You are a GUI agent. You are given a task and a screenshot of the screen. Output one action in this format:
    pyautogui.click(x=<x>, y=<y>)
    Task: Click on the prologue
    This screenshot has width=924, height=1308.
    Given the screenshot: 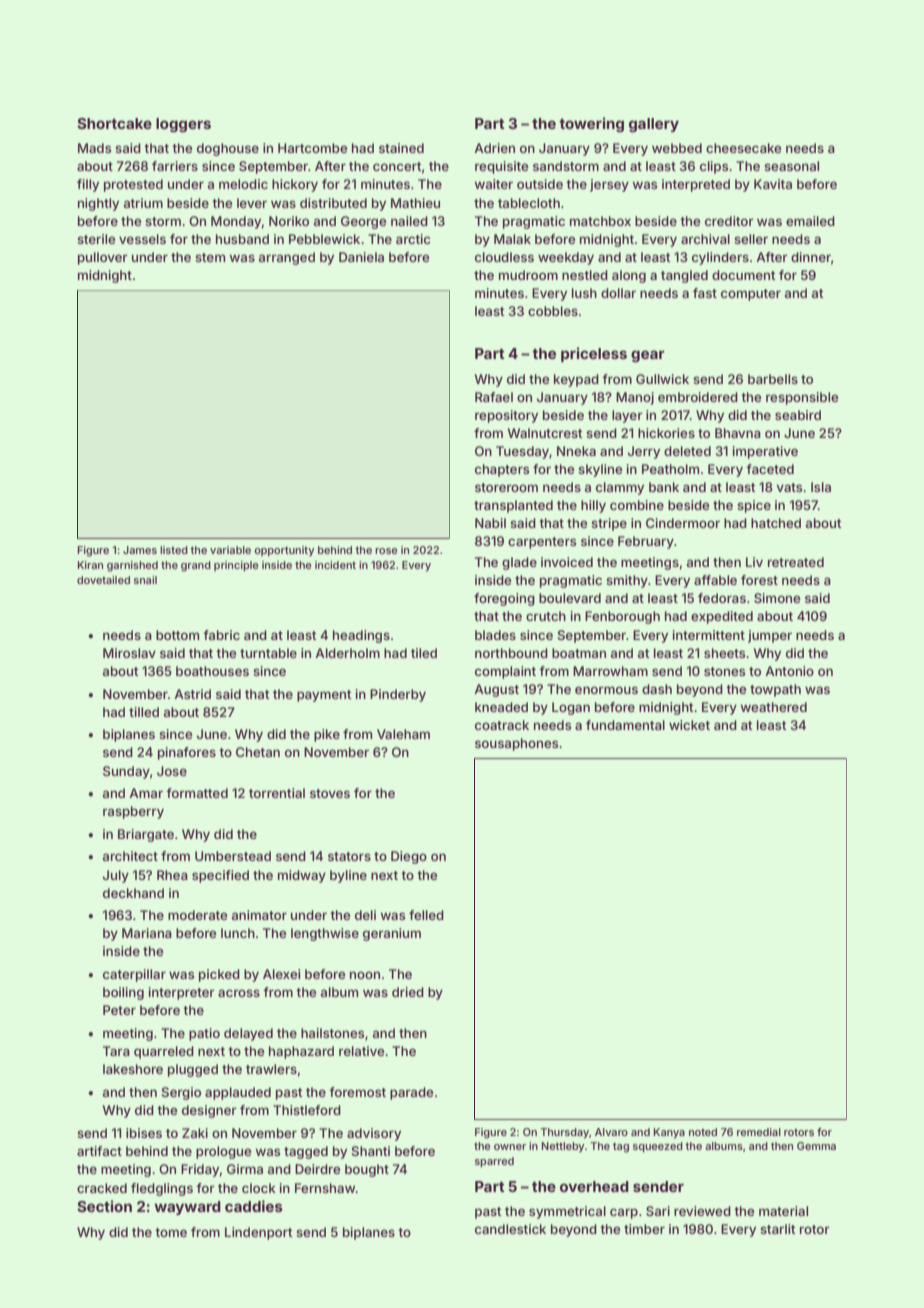 What is the action you would take?
    pyautogui.click(x=223, y=1152)
